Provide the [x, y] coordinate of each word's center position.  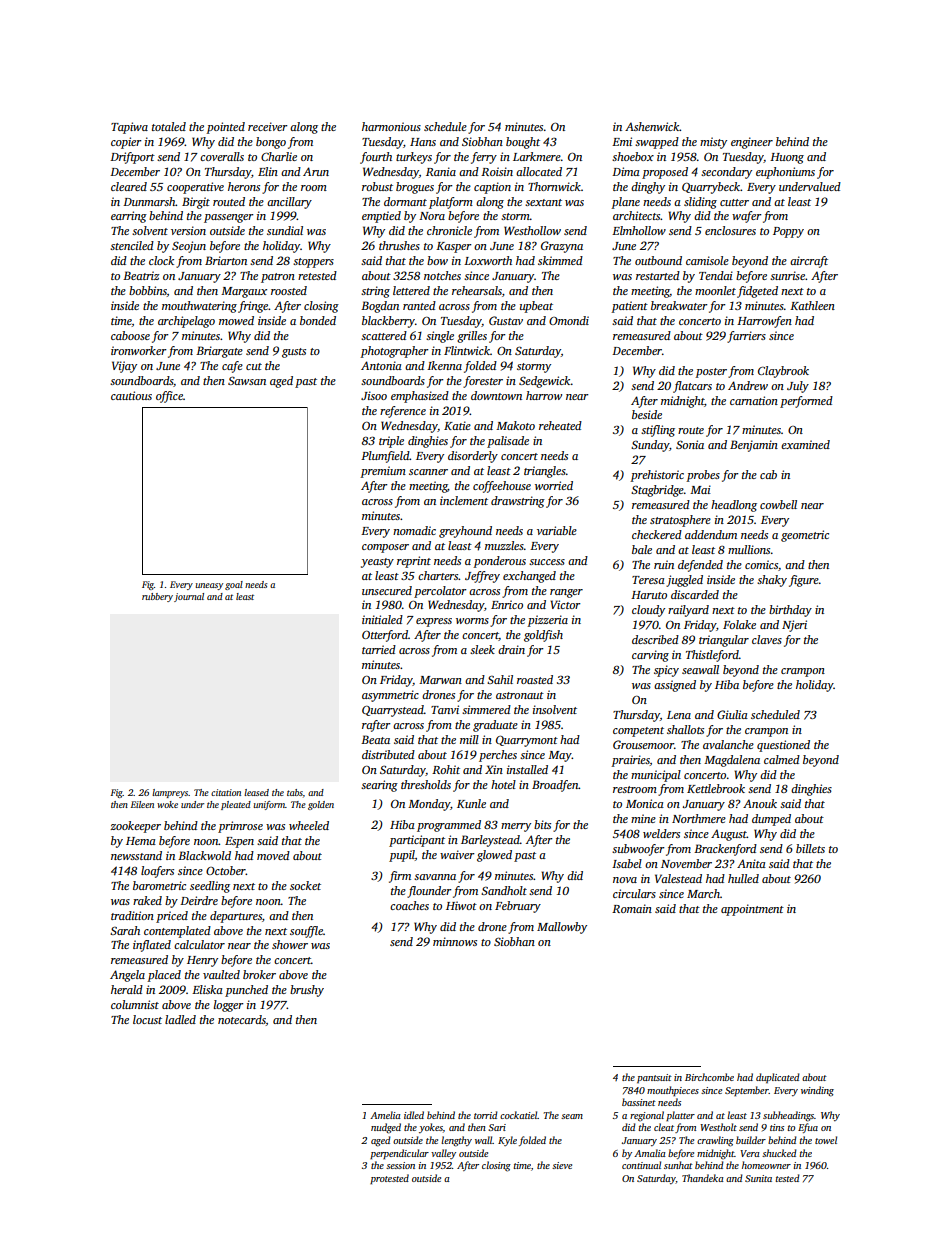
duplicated [778, 1078]
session [400, 1165]
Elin [268, 171]
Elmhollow [639, 230]
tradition [132, 915]
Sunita [758, 1178]
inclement [464, 500]
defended [700, 566]
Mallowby [562, 928]
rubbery [157, 597]
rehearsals [477, 290]
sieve [562, 1165]
